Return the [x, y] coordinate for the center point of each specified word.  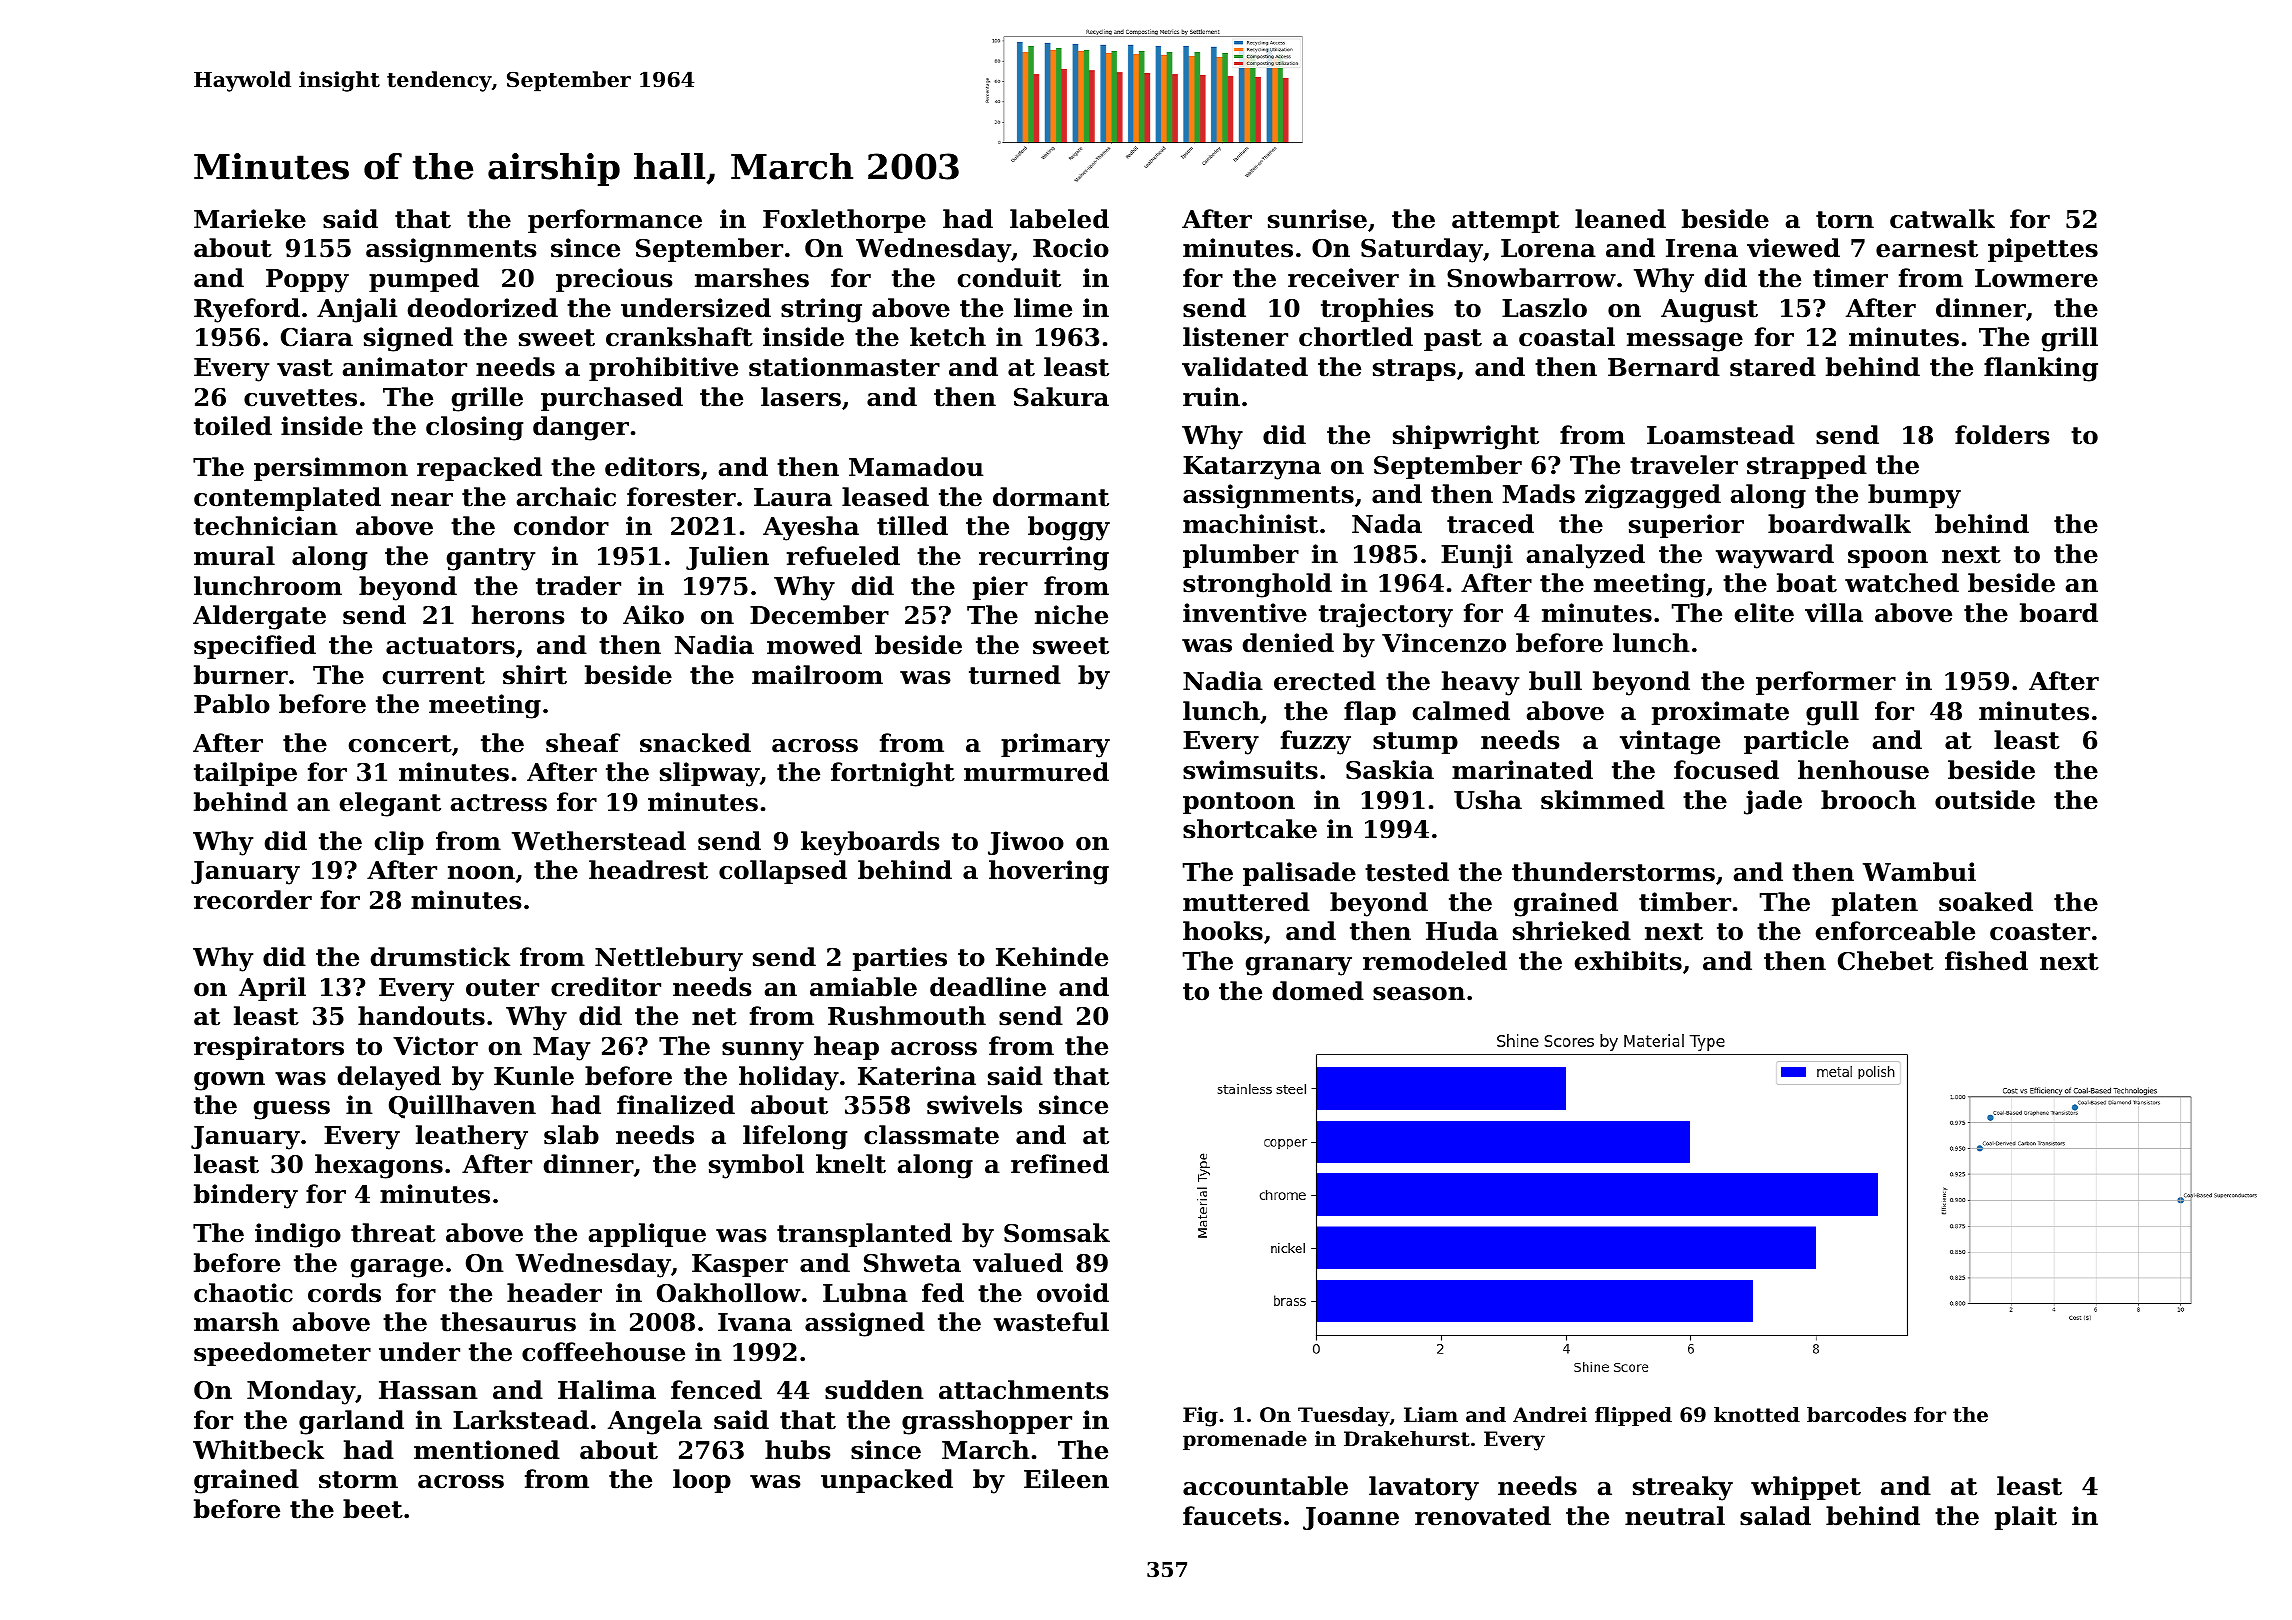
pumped [424, 280]
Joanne [1351, 1518]
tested [1407, 872]
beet [373, 1509]
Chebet [1886, 961]
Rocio [1071, 248]
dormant [1051, 497]
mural [234, 556]
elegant [390, 804]
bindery [246, 1196]
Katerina [917, 1076]
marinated [1522, 770]
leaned [1620, 219]
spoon [1888, 559]
